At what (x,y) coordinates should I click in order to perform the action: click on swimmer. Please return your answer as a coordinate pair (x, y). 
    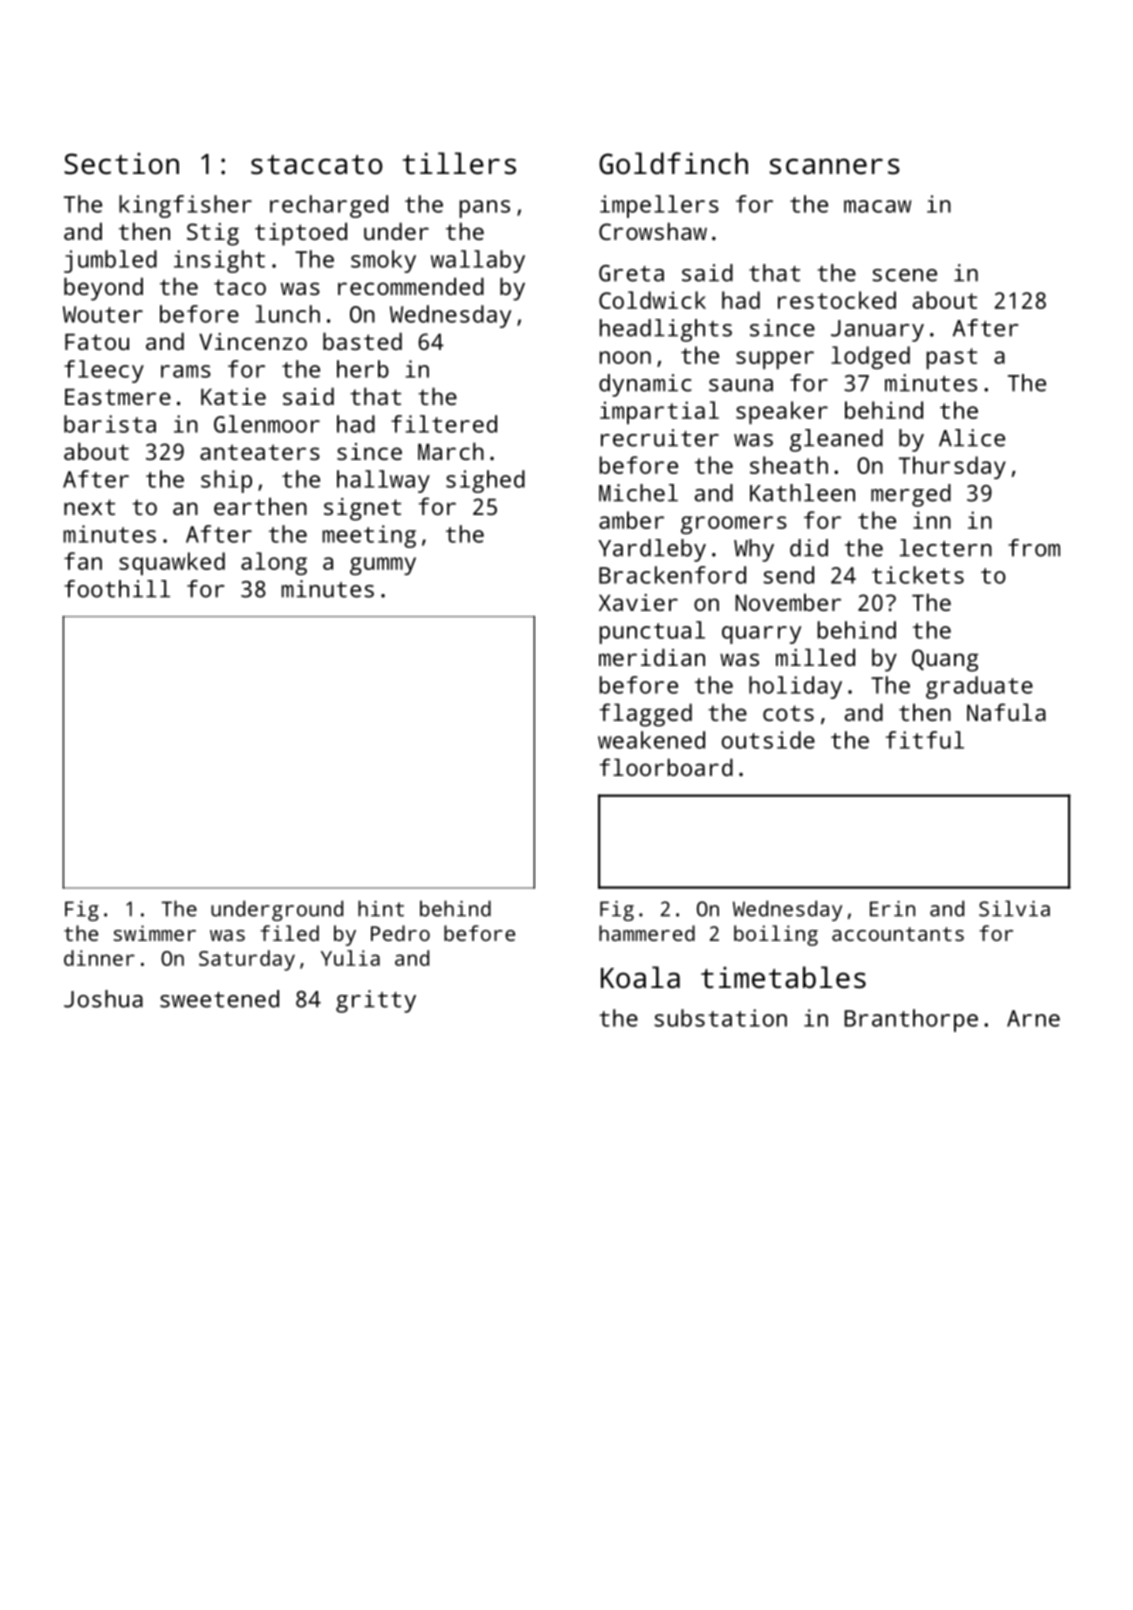
    Looking at the image, I should click on (155, 933).
